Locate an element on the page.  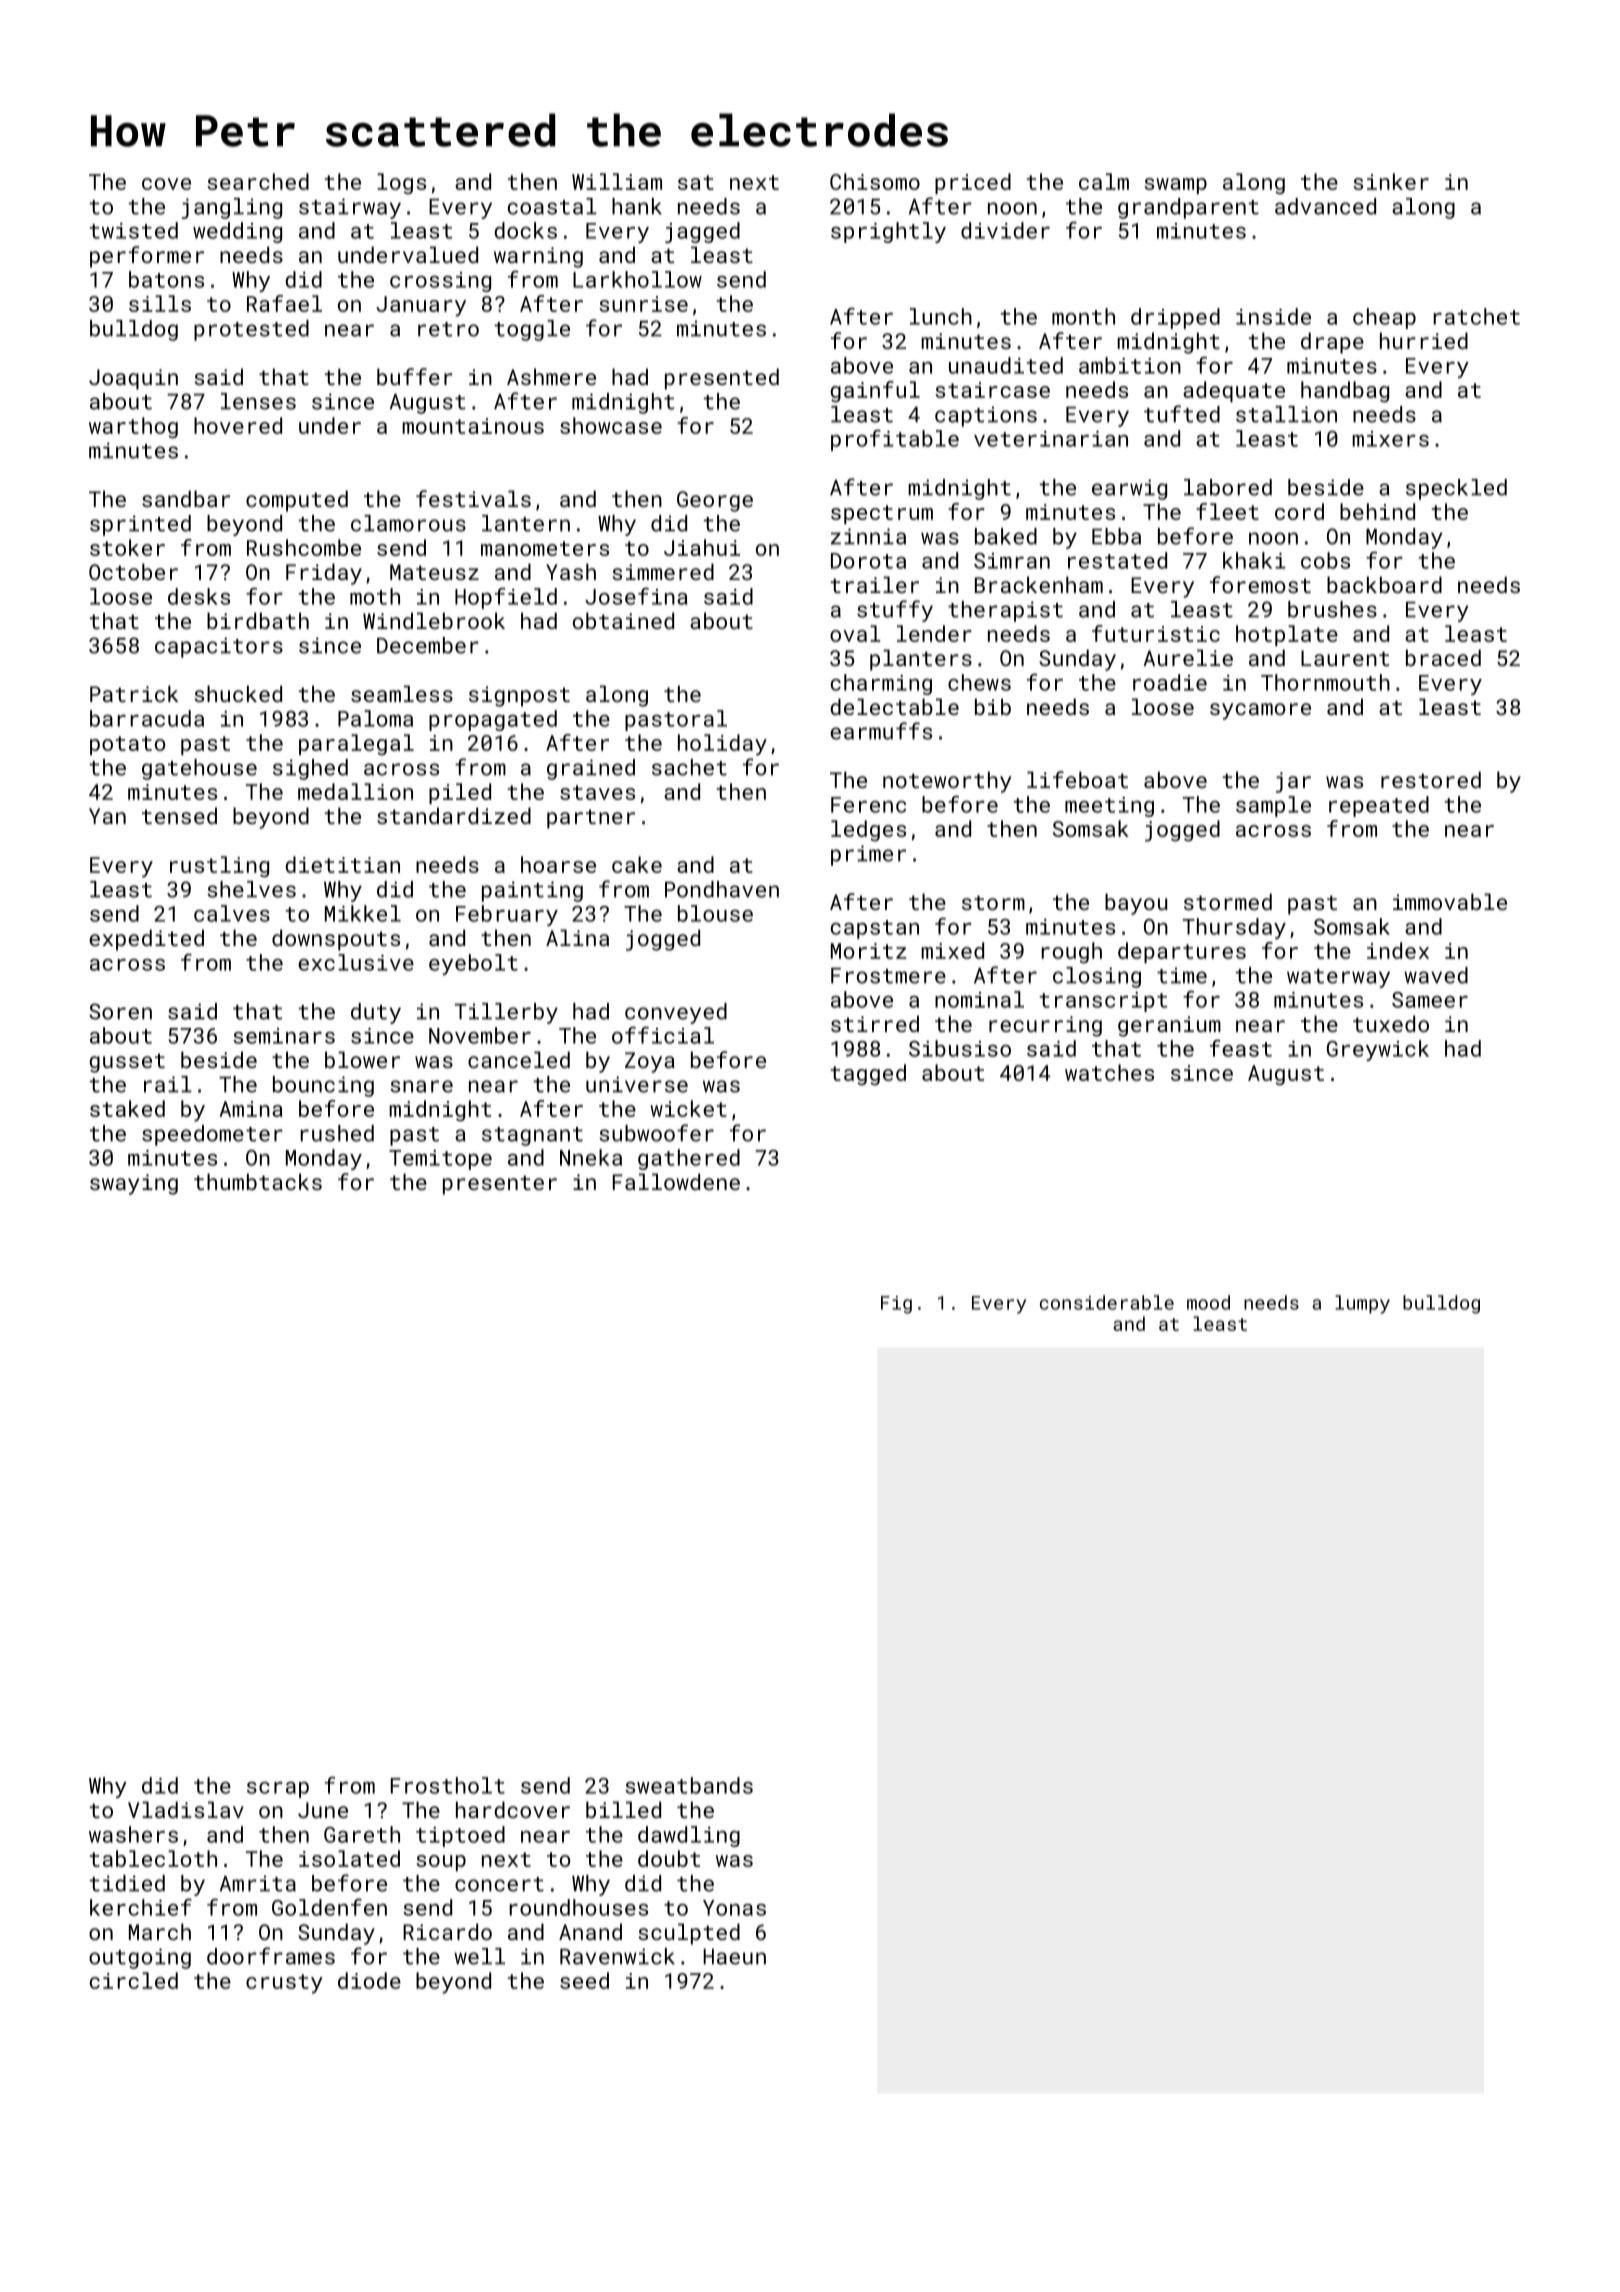
Joaquin is located at coordinates (133, 379).
